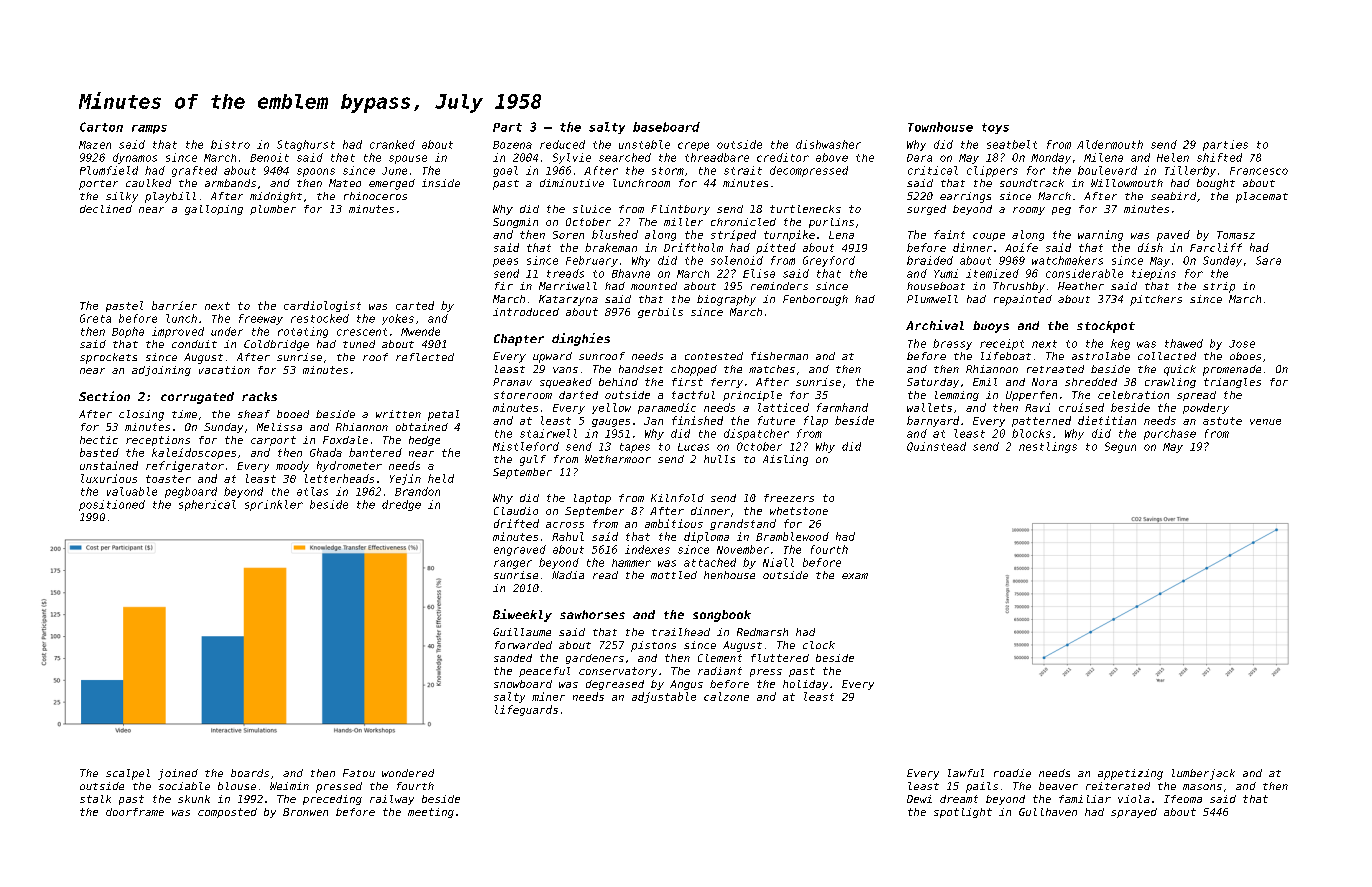  What do you see at coordinates (666, 127) in the screenshot?
I see `baseboard` at bounding box center [666, 127].
